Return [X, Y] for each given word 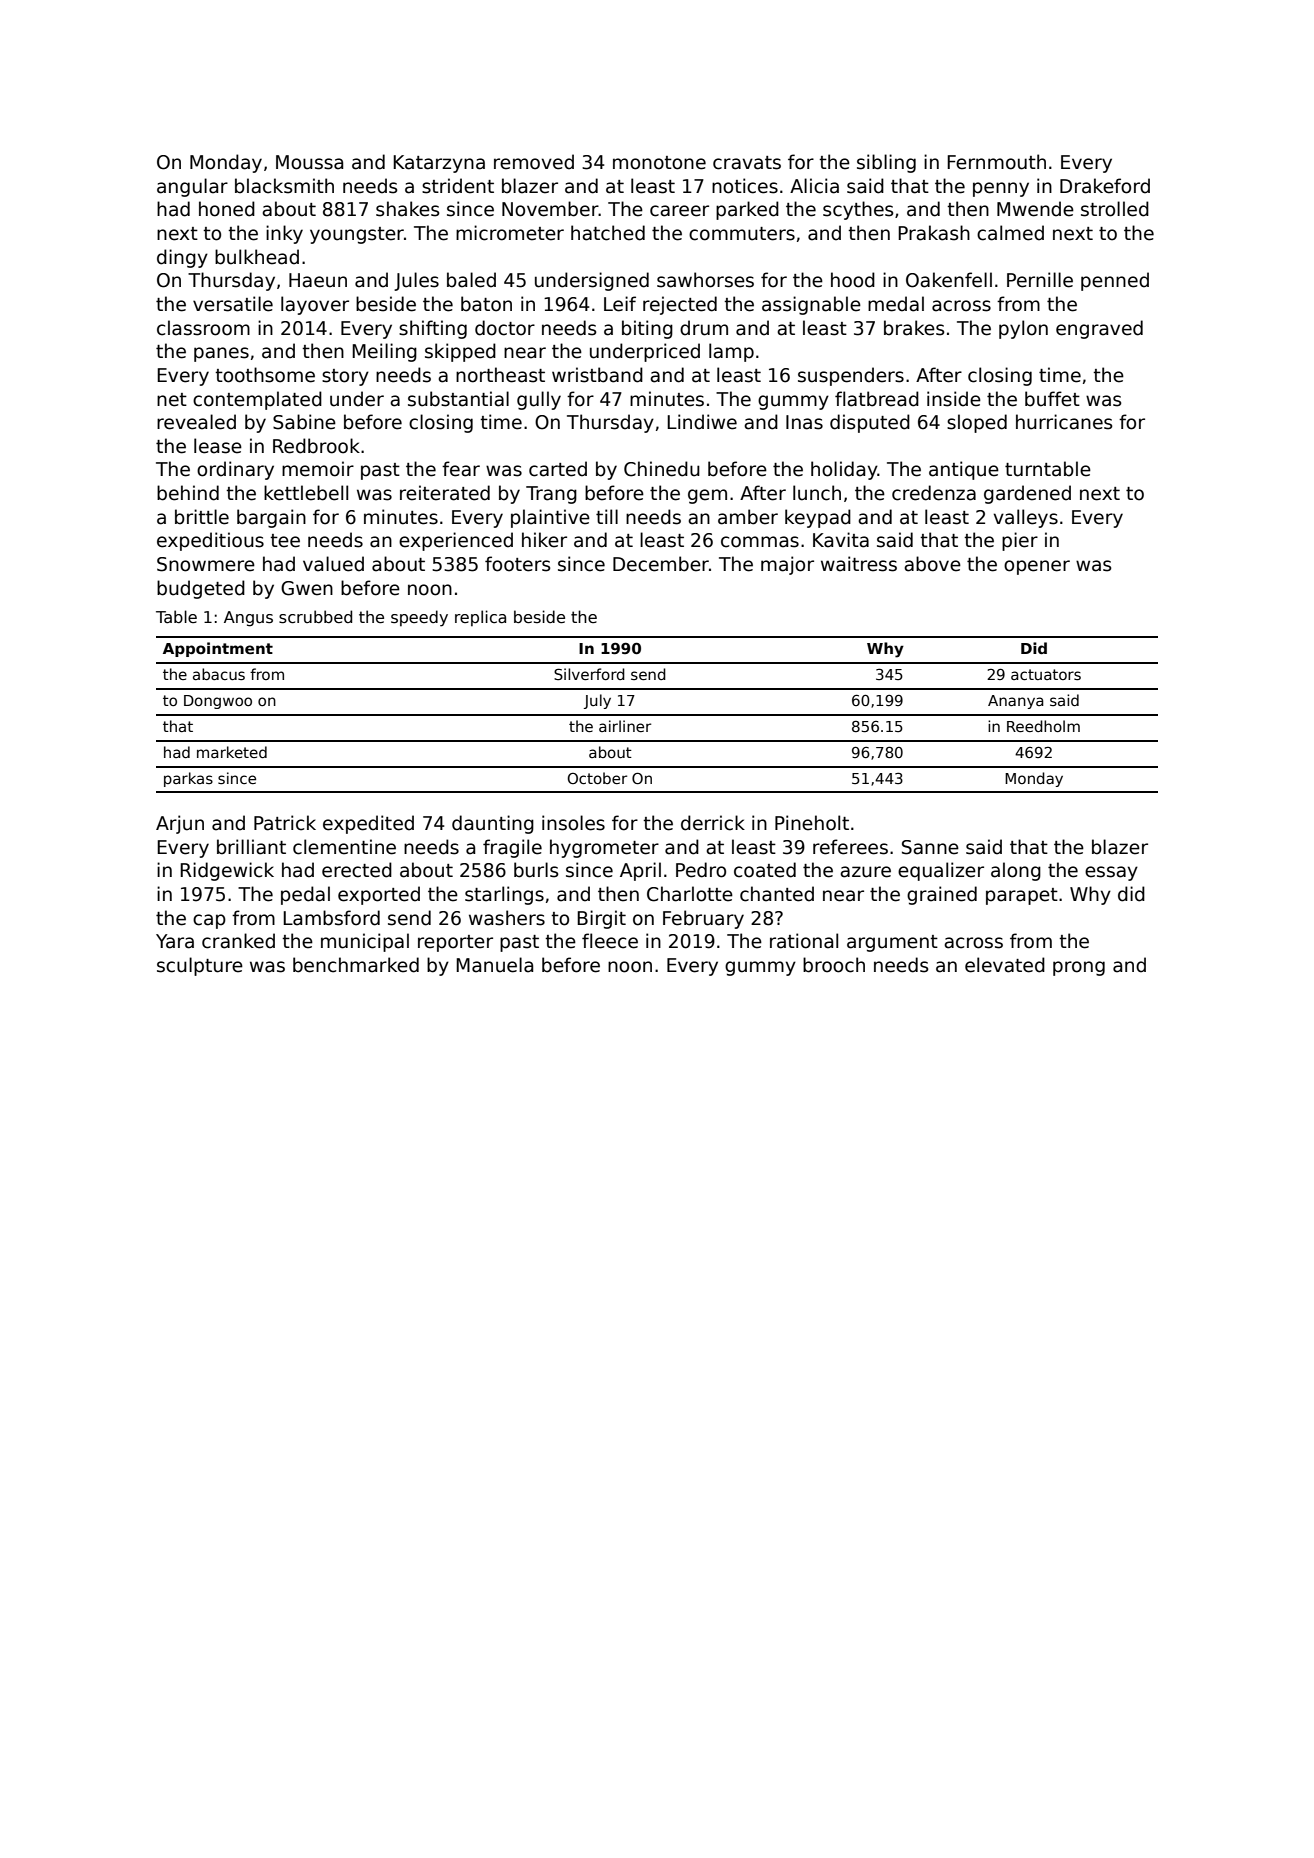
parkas [188, 779]
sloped [977, 423]
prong [1079, 968]
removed [534, 162]
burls [536, 870]
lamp [731, 352]
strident [458, 186]
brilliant [251, 847]
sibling [886, 163]
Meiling [384, 352]
